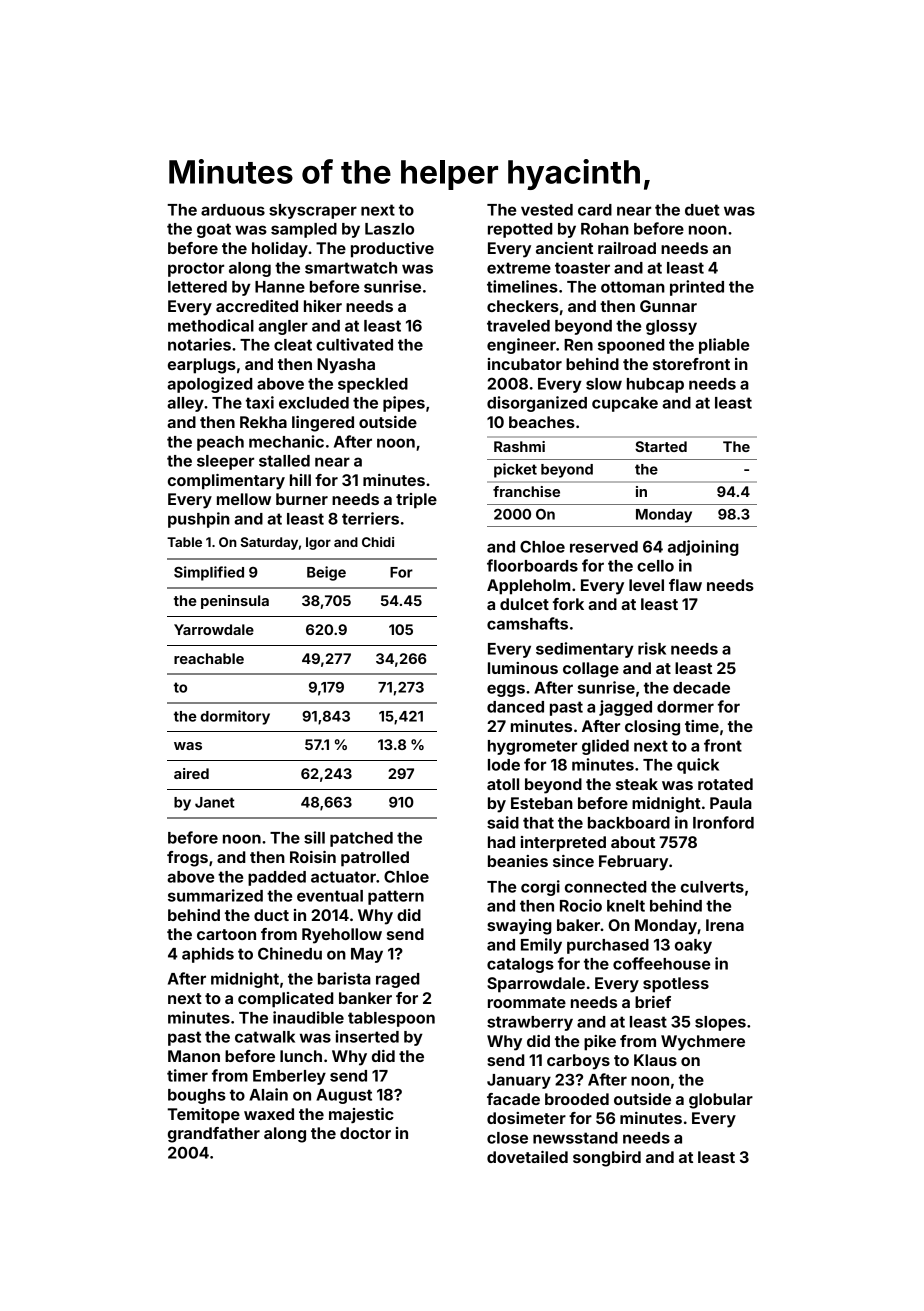 Image resolution: width=924 pixels, height=1311 pixels. Describe the element at coordinates (226, 934) in the screenshot. I see `cartoon` at that location.
